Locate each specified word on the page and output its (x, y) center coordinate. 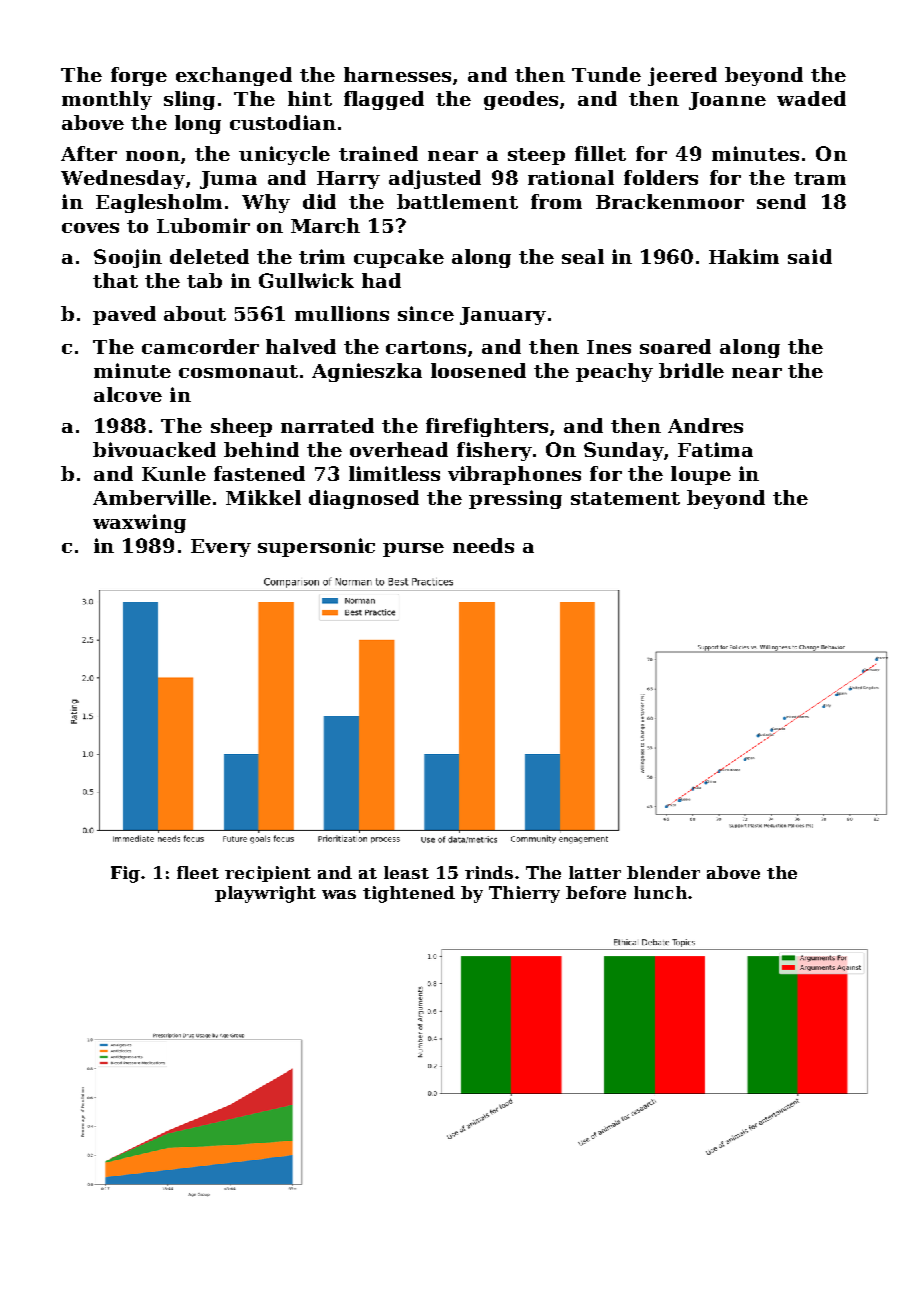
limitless (394, 473)
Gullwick (306, 280)
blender (663, 872)
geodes (521, 100)
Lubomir (203, 225)
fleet (198, 872)
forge (139, 76)
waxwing (139, 523)
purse (413, 550)
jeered (682, 76)
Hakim (744, 256)
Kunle (174, 473)
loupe (701, 475)
